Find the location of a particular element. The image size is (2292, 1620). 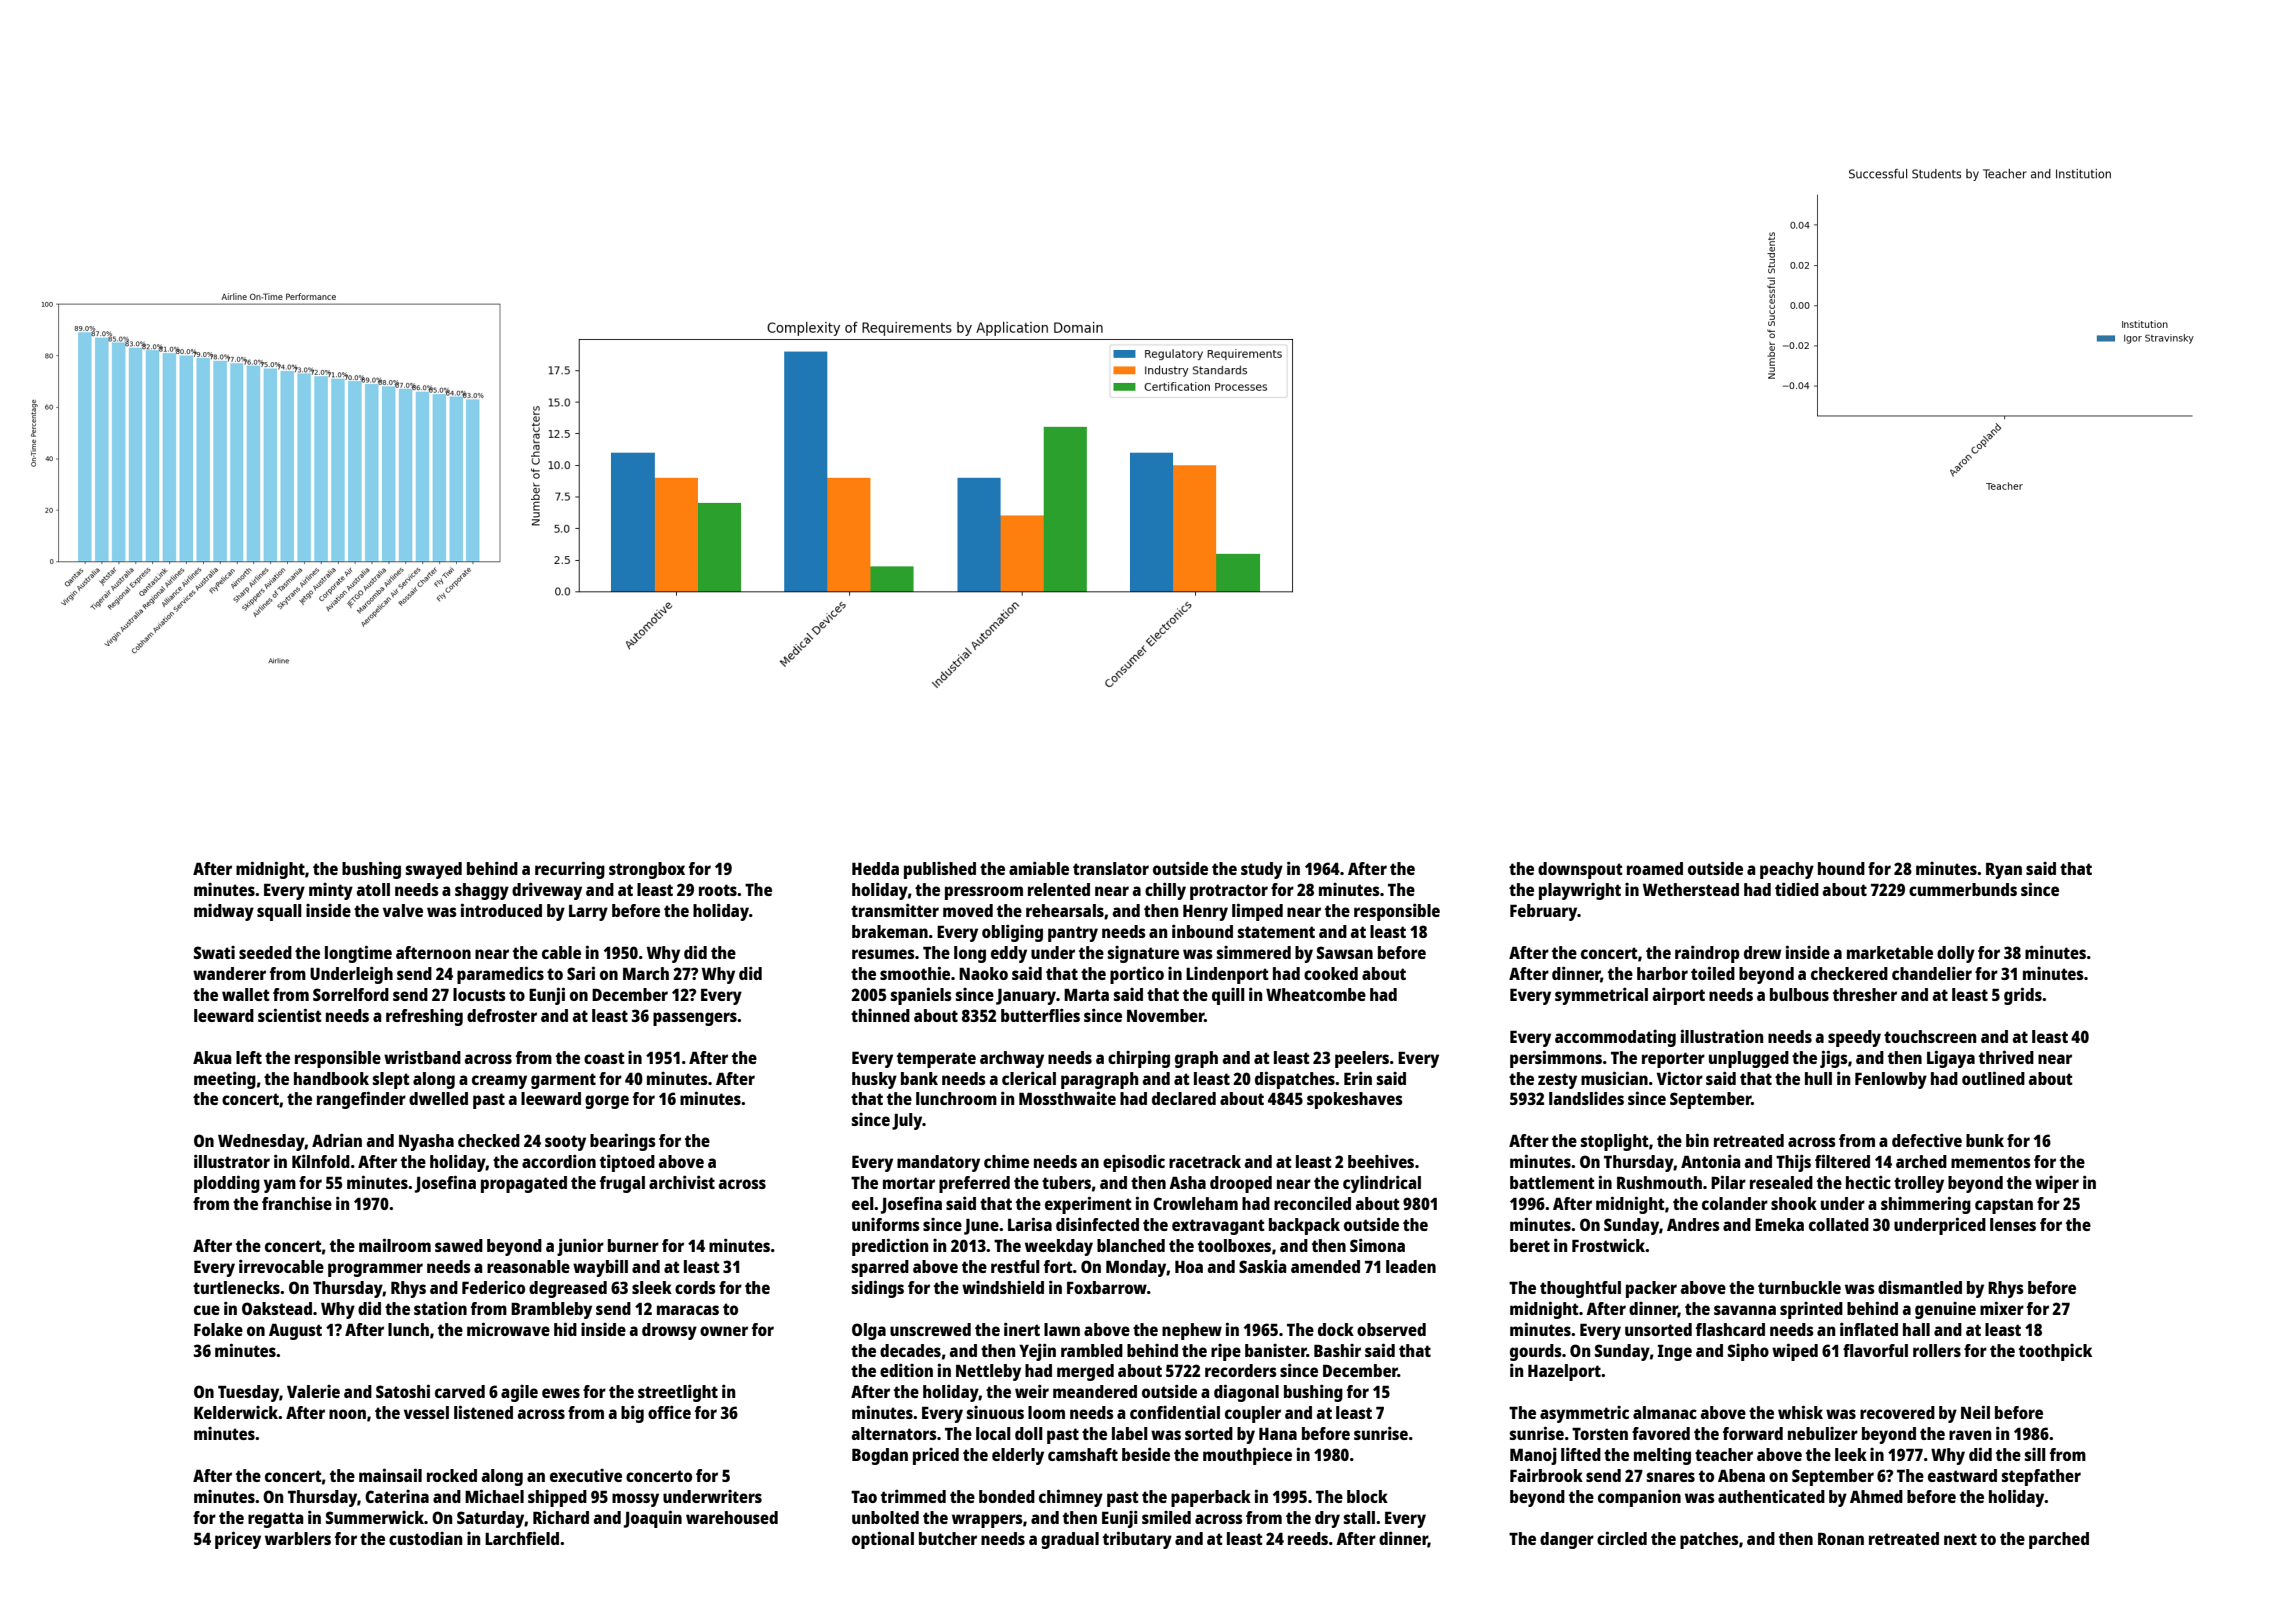

Hoa is located at coordinates (1189, 1267).
